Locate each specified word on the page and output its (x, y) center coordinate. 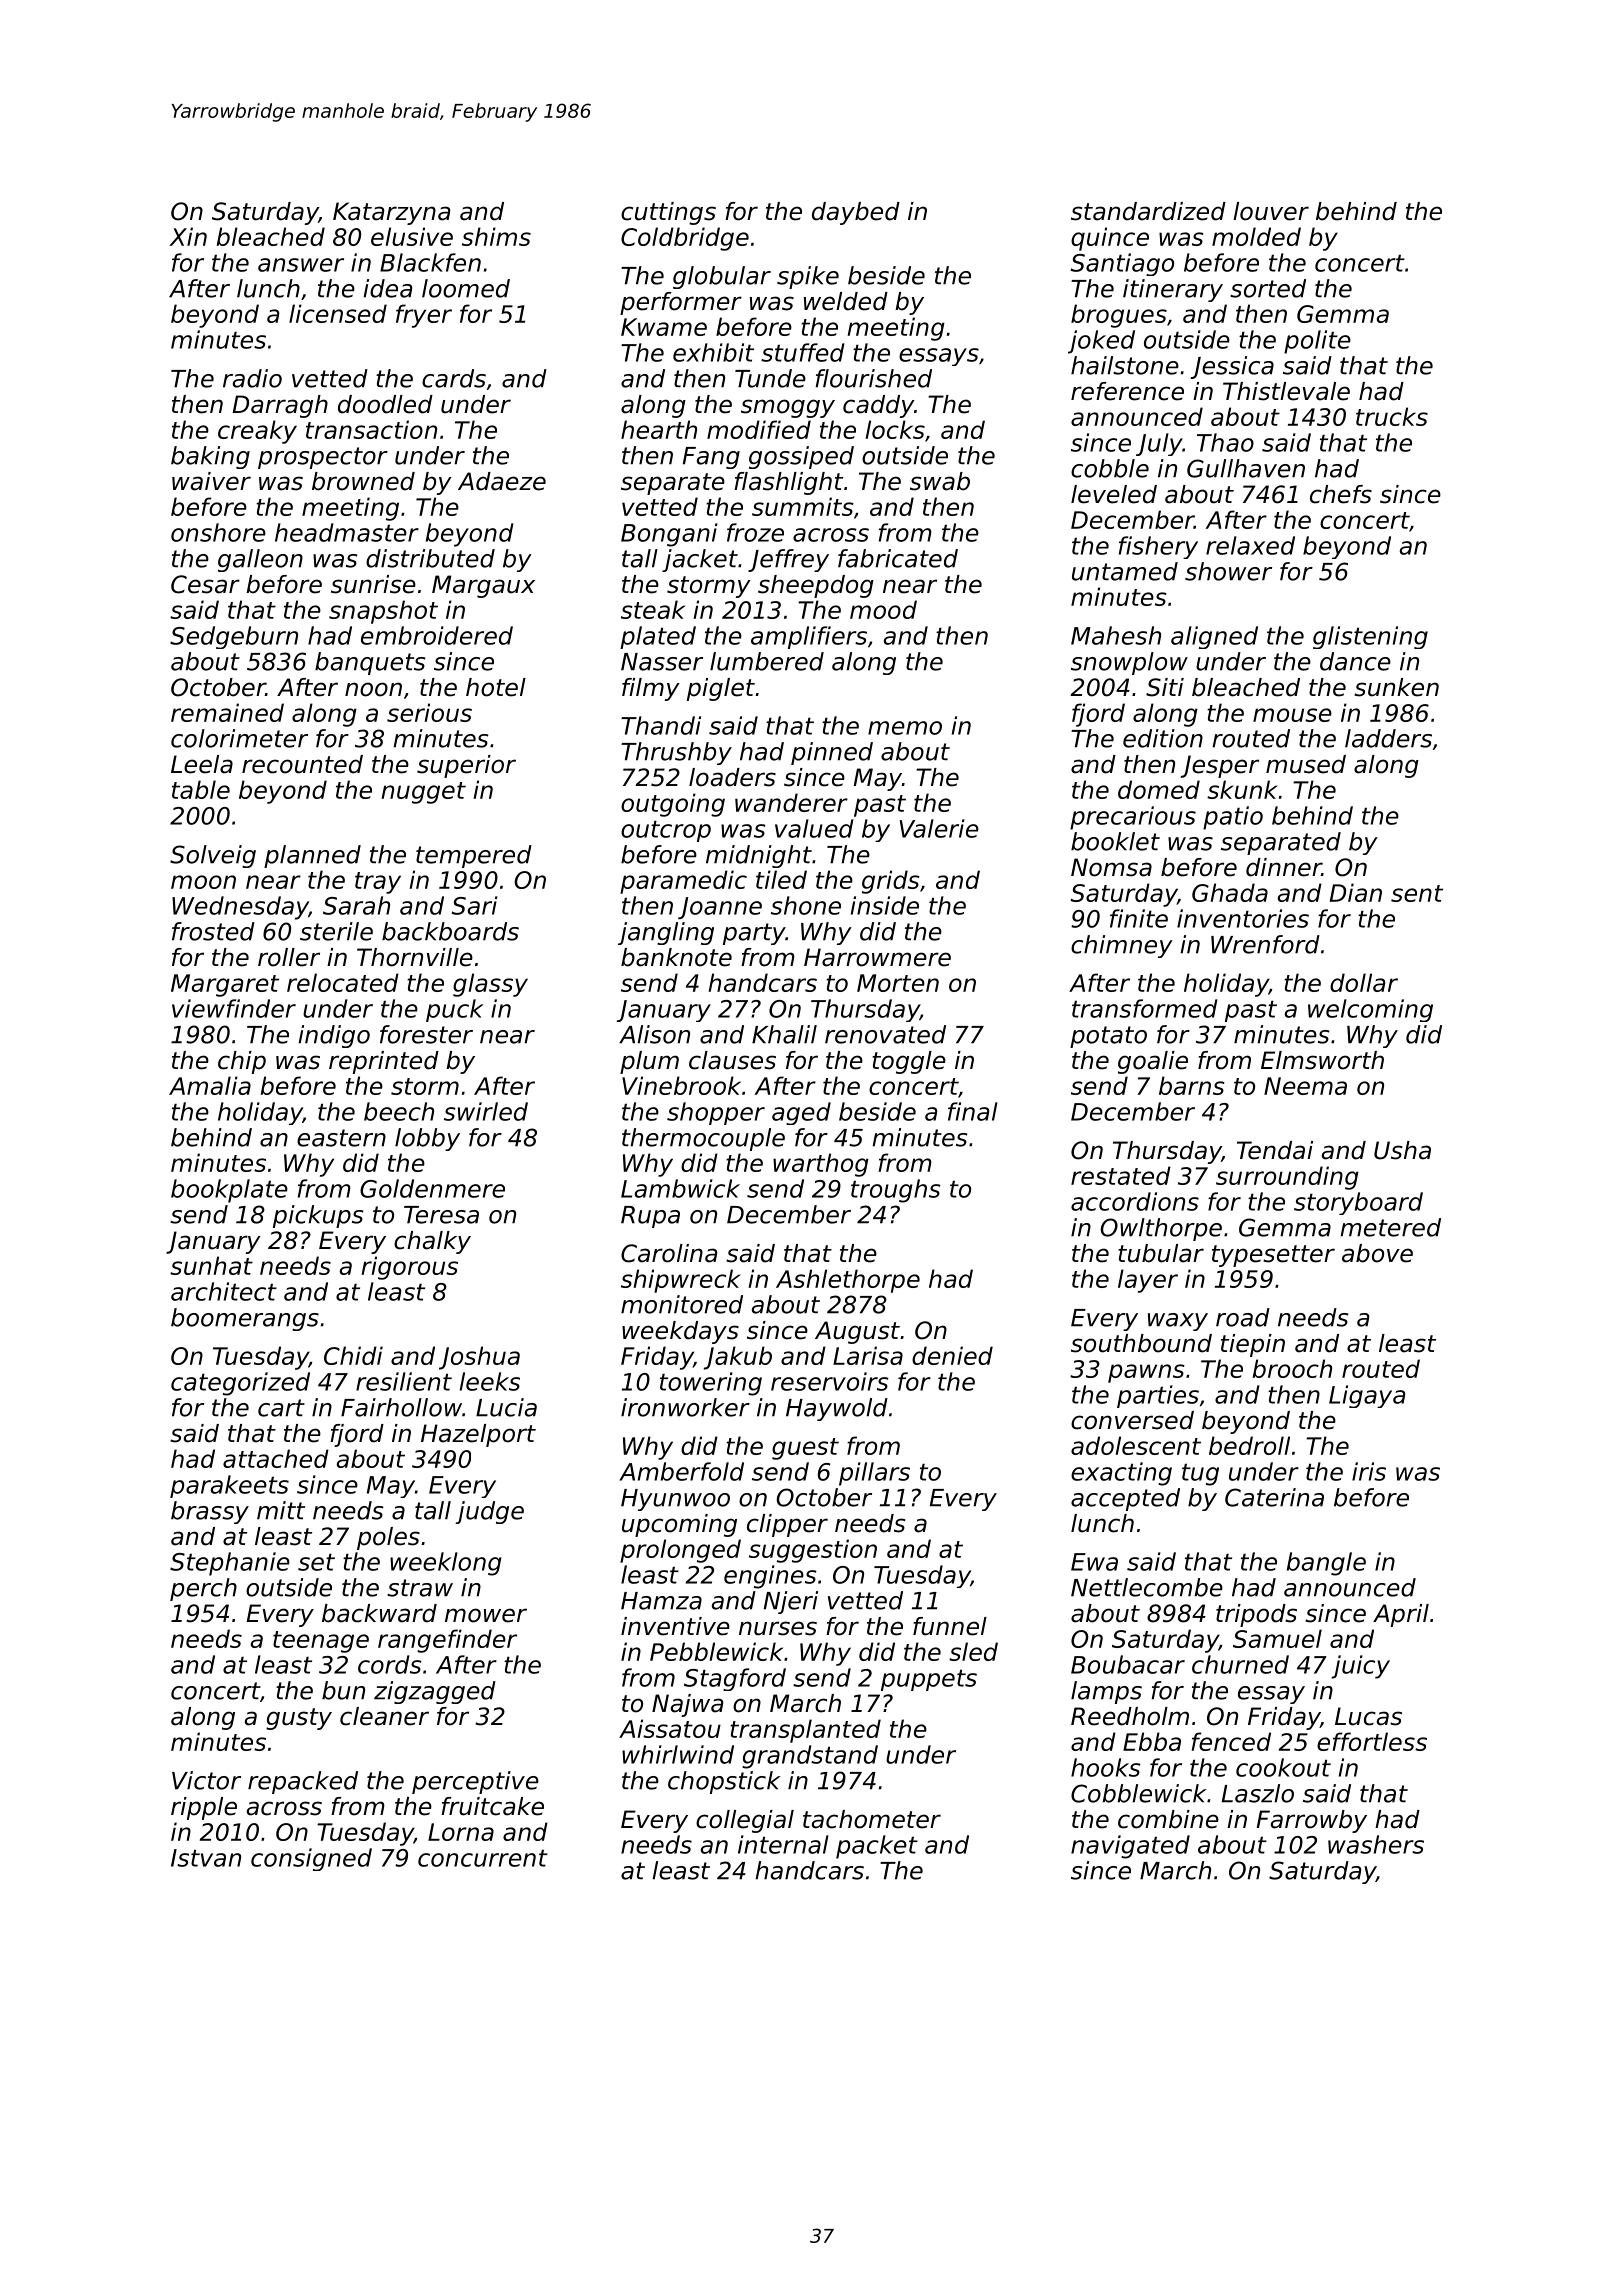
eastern (341, 1138)
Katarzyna (391, 213)
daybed (856, 213)
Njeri (791, 1602)
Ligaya (1367, 1396)
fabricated (898, 558)
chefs (1341, 494)
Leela (202, 764)
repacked (303, 1782)
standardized (1148, 211)
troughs (896, 1191)
